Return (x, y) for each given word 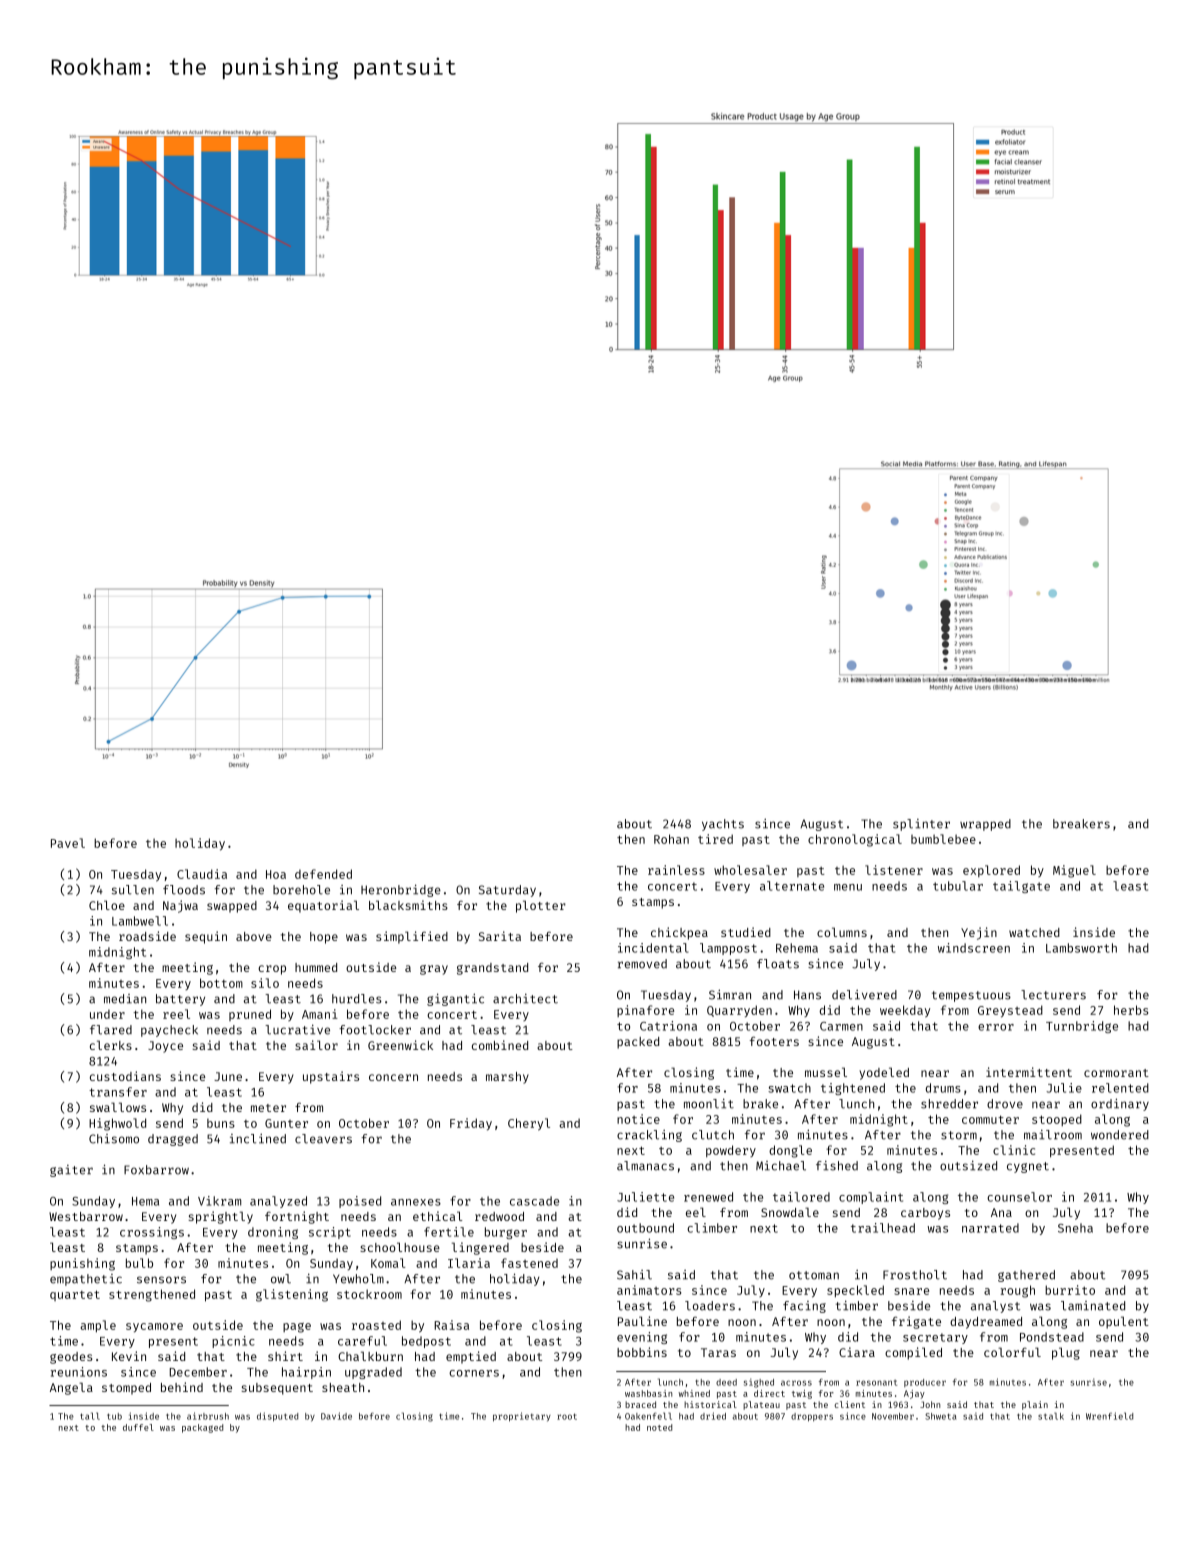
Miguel (1074, 871)
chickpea (679, 933)
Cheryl (529, 1124)
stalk (1051, 1416)
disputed (277, 1417)
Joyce (165, 1047)
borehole (301, 890)
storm (959, 1135)
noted (659, 1427)
